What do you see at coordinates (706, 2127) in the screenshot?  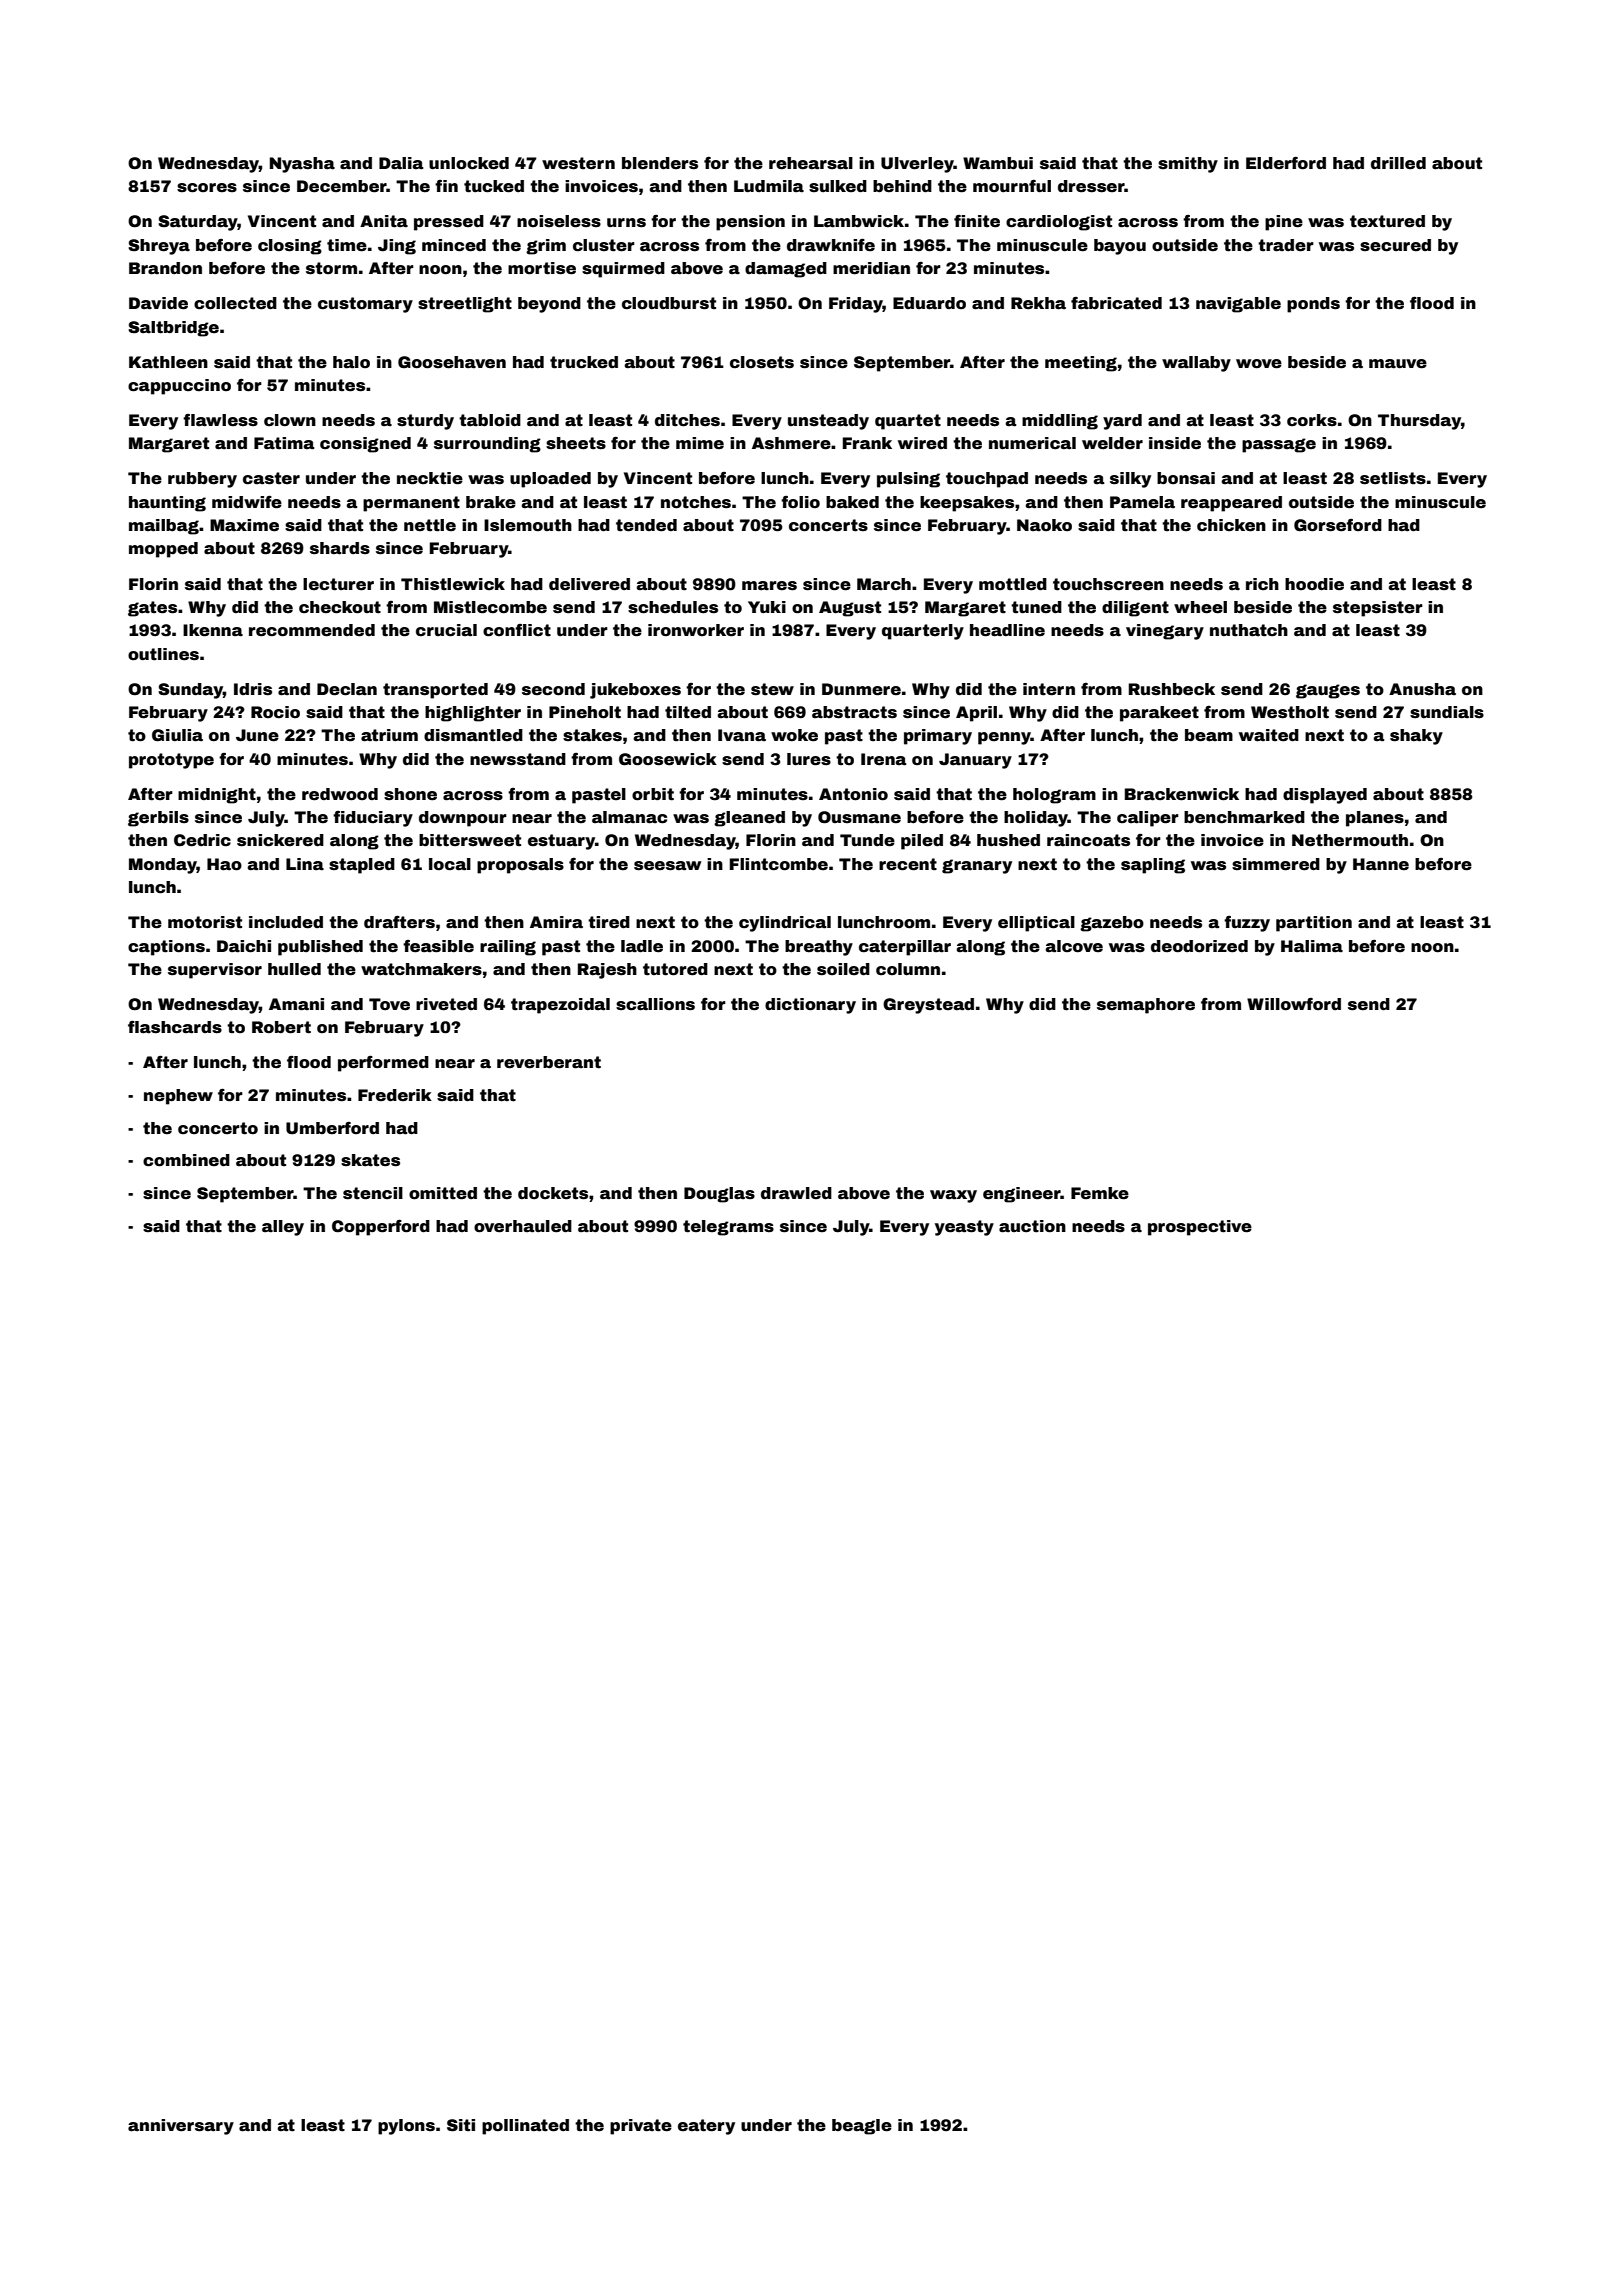 I see `eatery` at bounding box center [706, 2127].
